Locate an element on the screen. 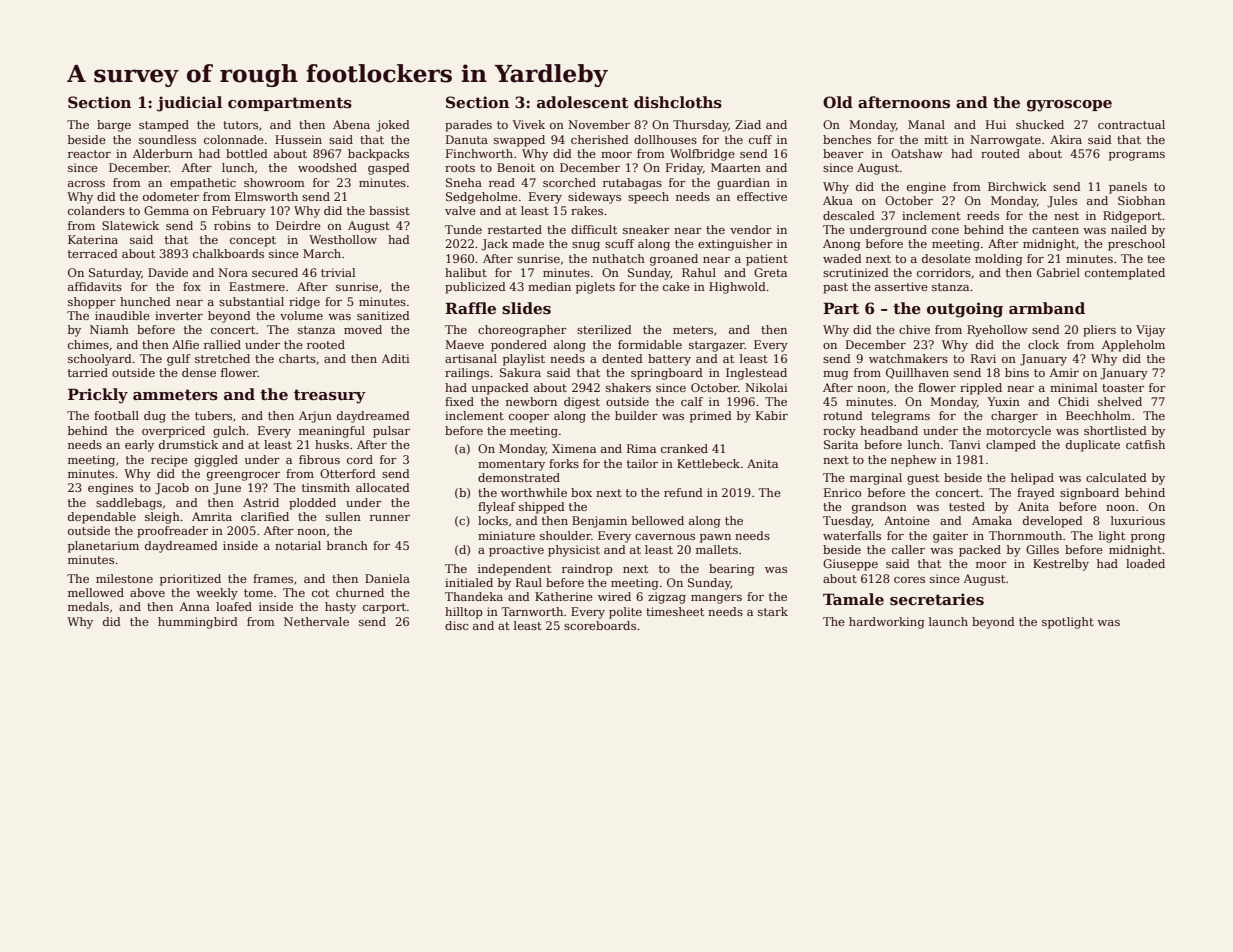  effective is located at coordinates (762, 196).
